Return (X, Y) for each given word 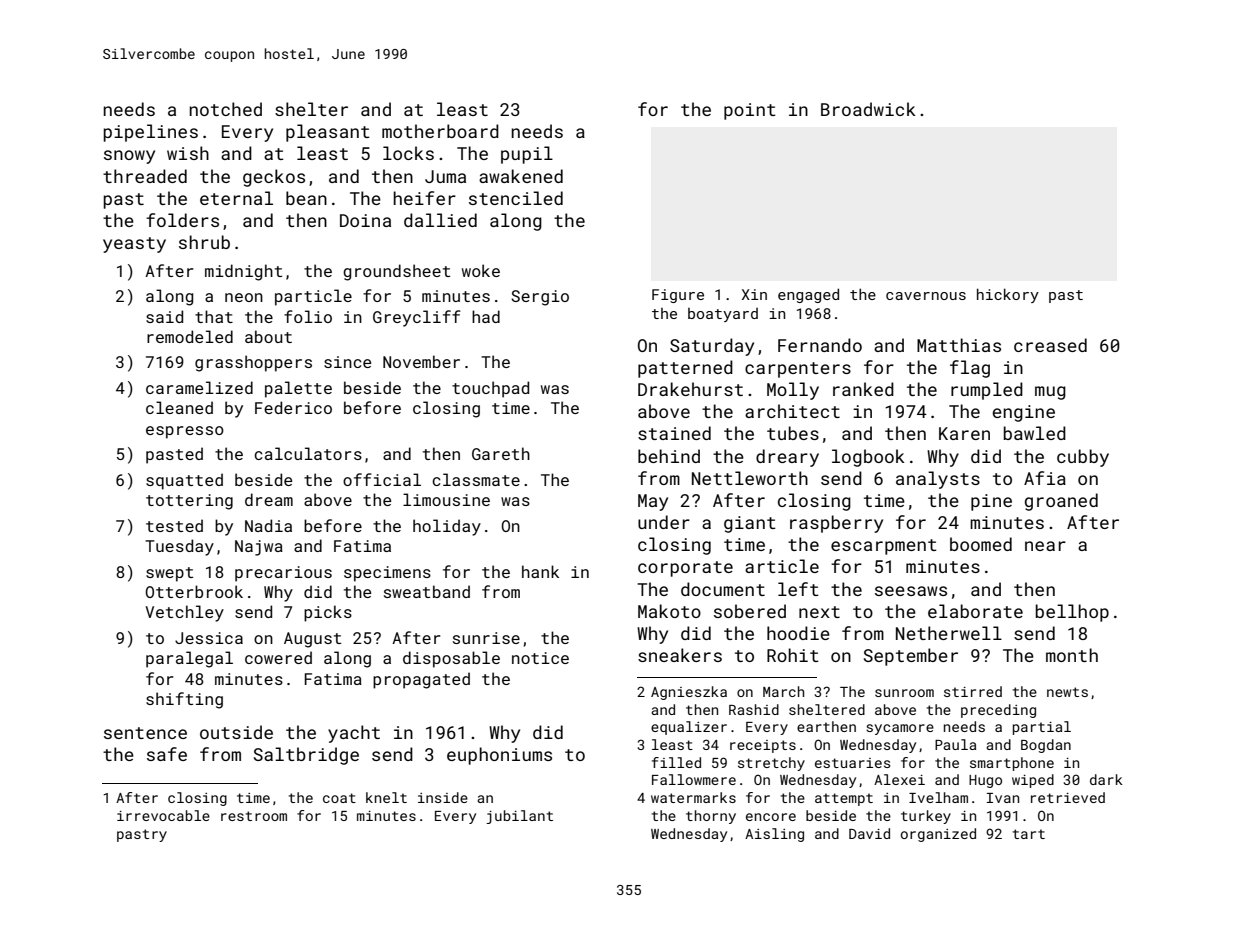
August (312, 640)
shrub (204, 242)
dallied (440, 220)
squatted (184, 481)
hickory (1008, 295)
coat (339, 798)
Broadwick (868, 109)
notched (225, 109)
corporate (685, 569)
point (750, 111)
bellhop (1072, 613)
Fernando (820, 345)
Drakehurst (690, 389)
